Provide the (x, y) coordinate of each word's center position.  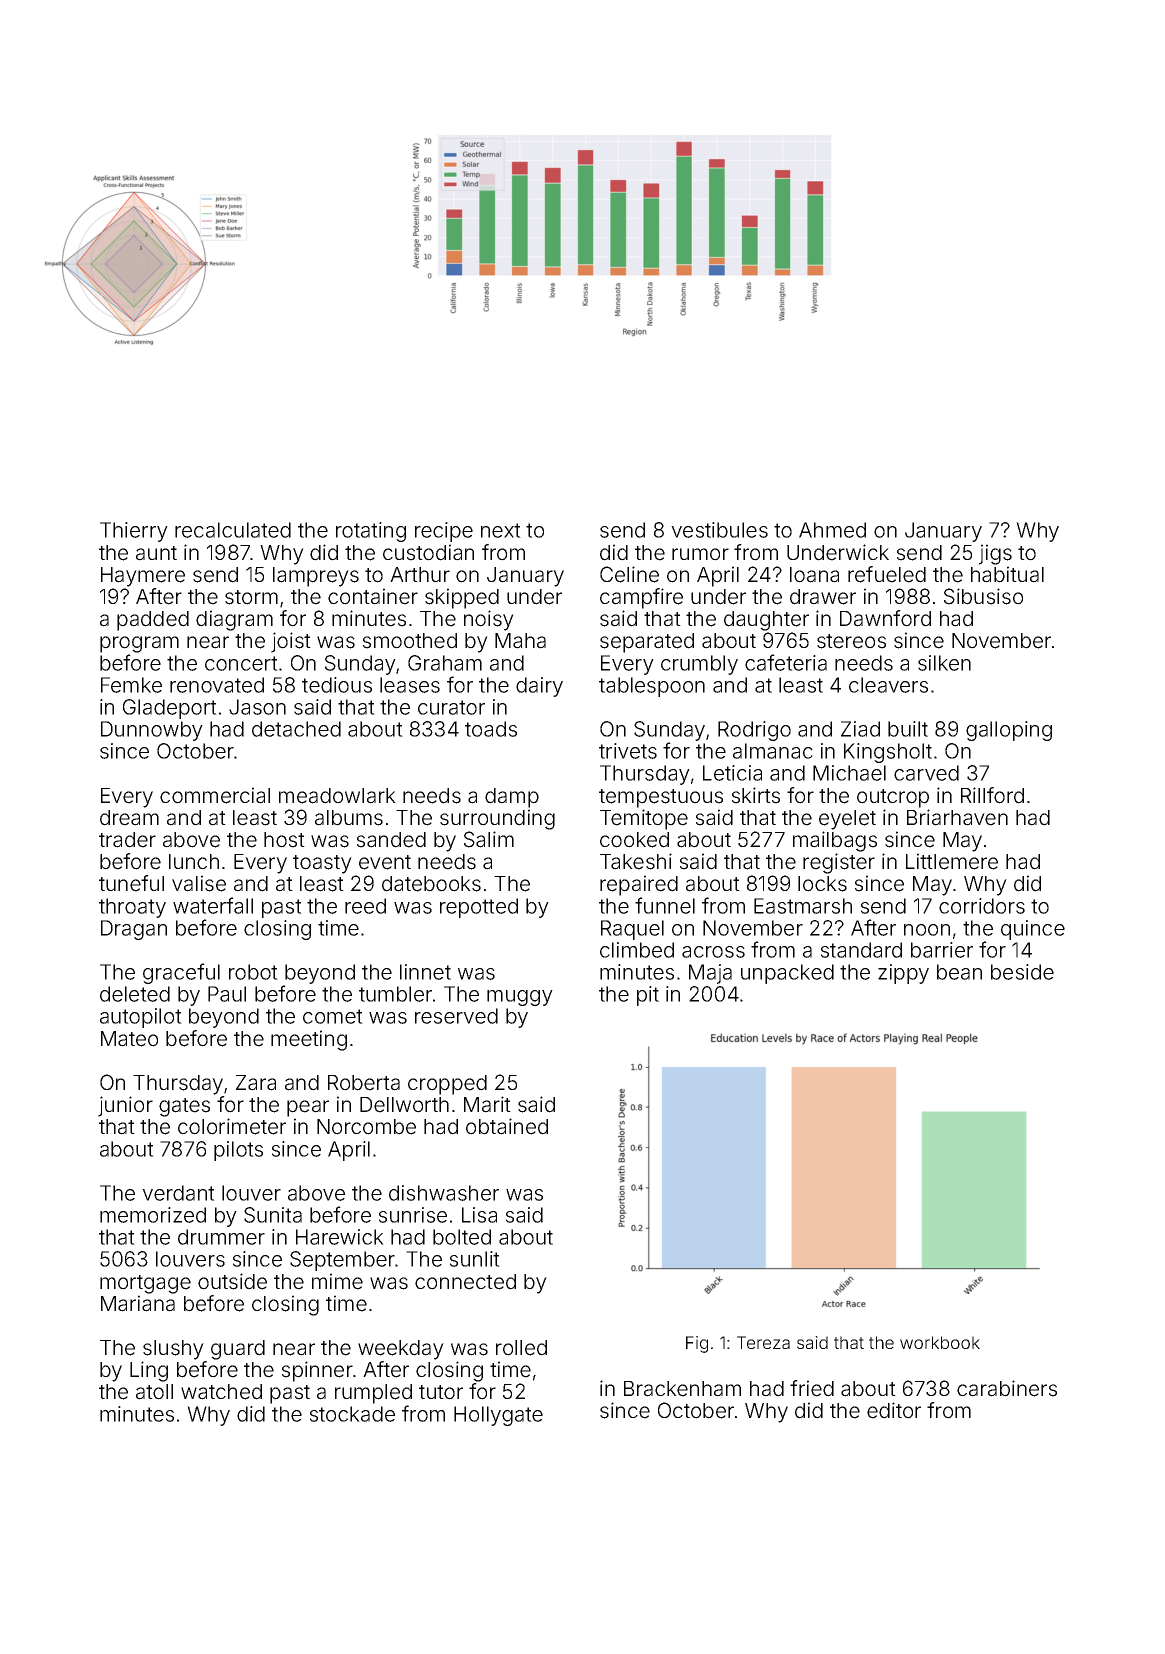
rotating (371, 532)
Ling (149, 1371)
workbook (940, 1342)
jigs (995, 554)
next (501, 530)
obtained (507, 1126)
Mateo (129, 1039)
